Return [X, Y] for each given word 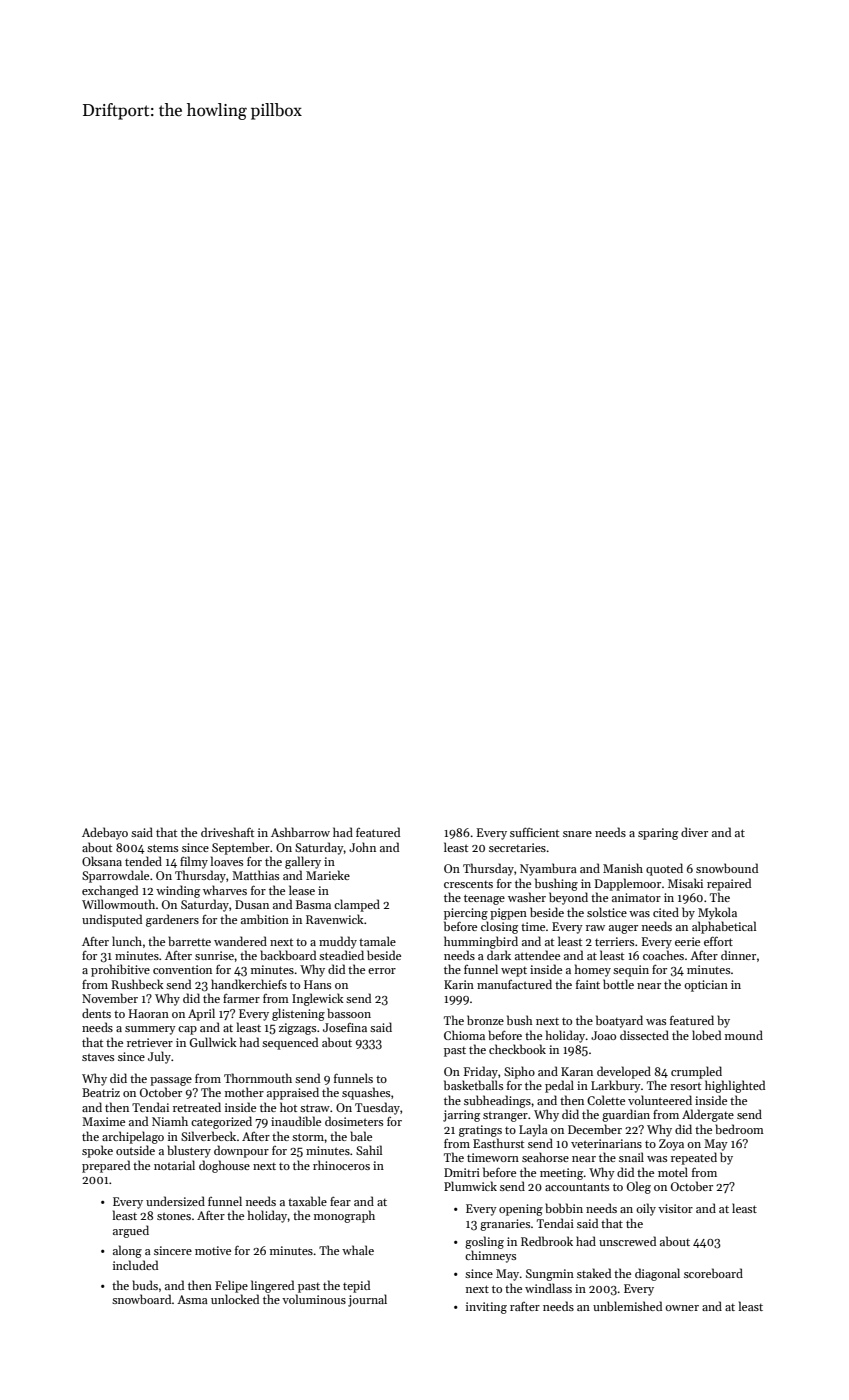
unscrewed [627, 1241]
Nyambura [548, 869]
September [241, 848]
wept [514, 972]
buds [145, 1285]
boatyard [619, 1021]
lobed [706, 1035]
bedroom [739, 1129]
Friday [481, 1072]
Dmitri [462, 1172]
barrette [189, 941]
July [159, 1057]
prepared [106, 1166]
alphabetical [724, 927]
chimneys [490, 1256]
